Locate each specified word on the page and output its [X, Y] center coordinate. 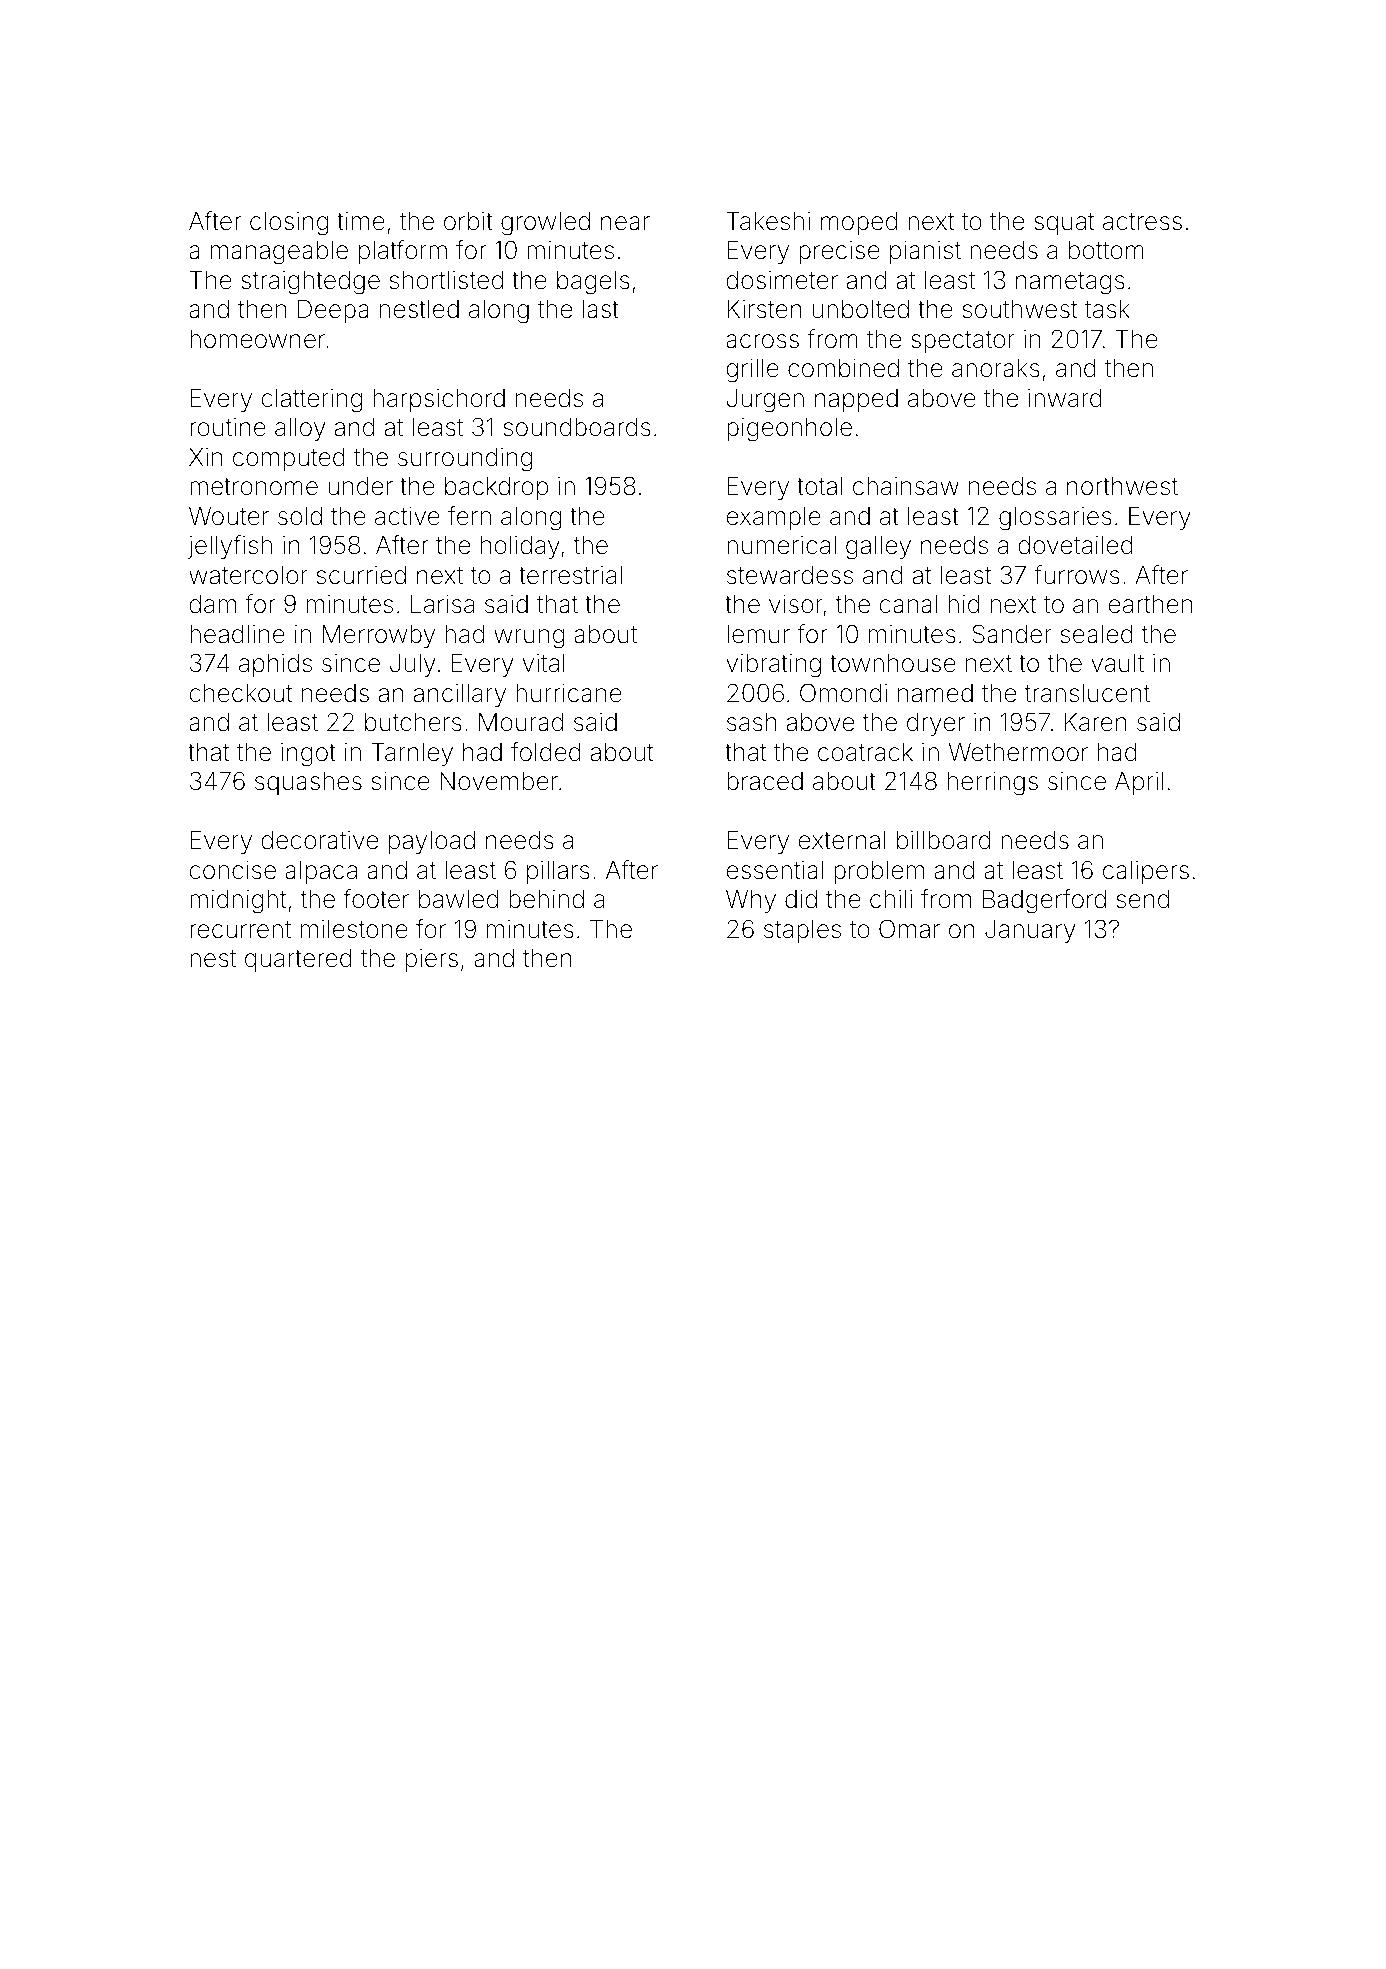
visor [796, 604]
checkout [240, 693]
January [1030, 931]
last [601, 309]
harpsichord [439, 400]
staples [802, 931]
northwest [1122, 486]
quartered [298, 960]
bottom [1106, 250]
